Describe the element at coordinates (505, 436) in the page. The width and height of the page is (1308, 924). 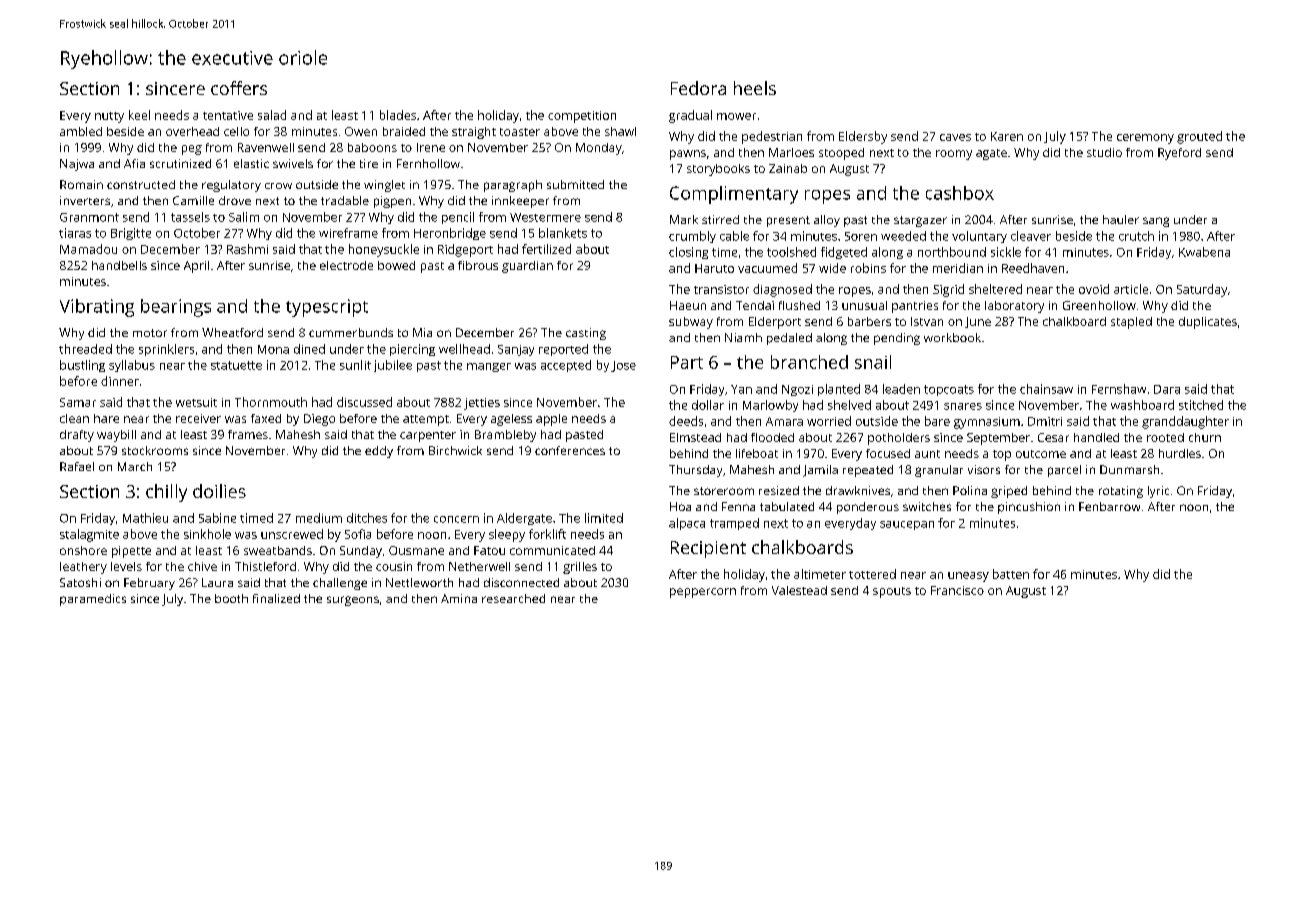
I see `Brambleby` at that location.
